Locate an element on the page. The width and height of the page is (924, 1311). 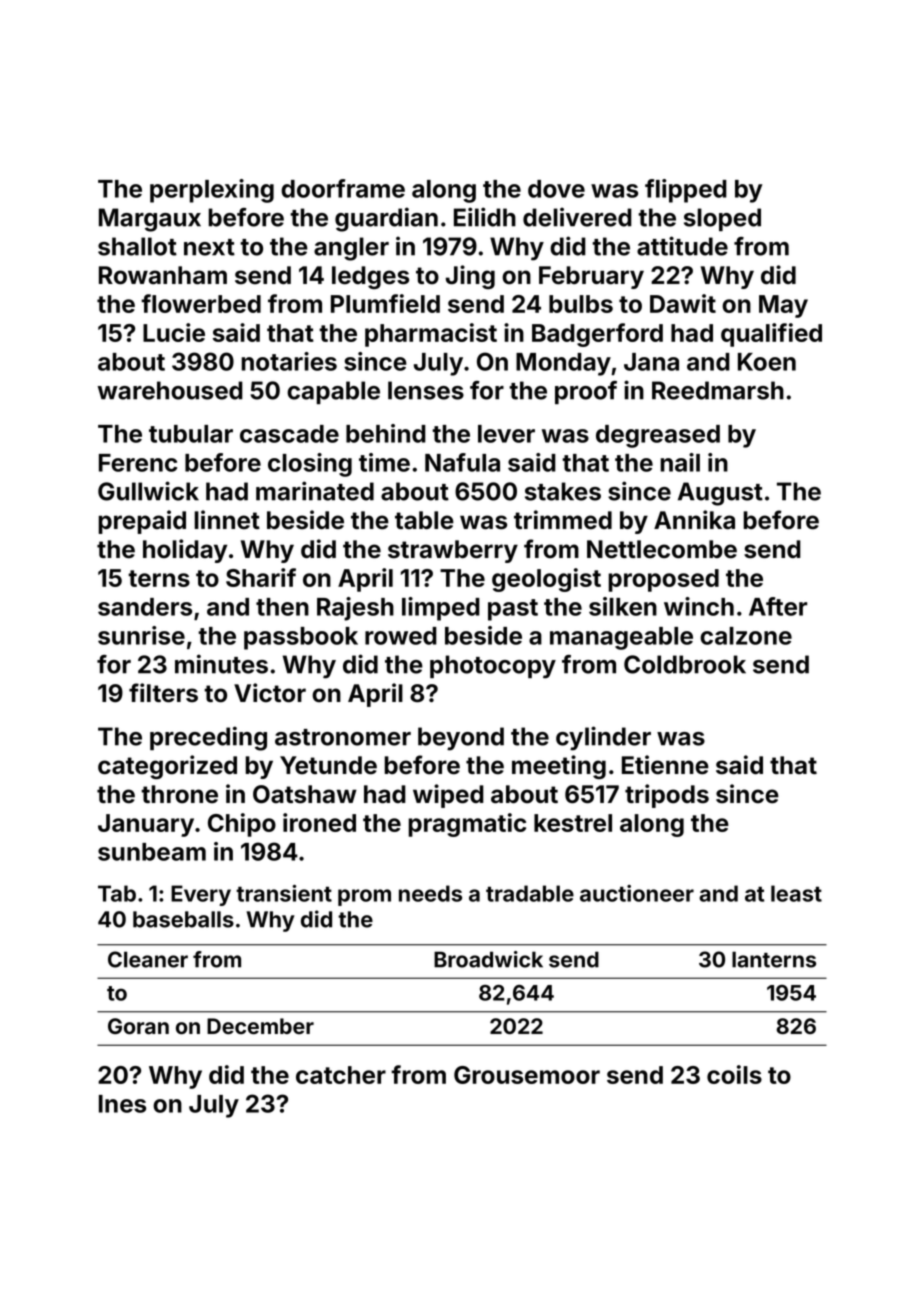
lever is located at coordinates (506, 434).
